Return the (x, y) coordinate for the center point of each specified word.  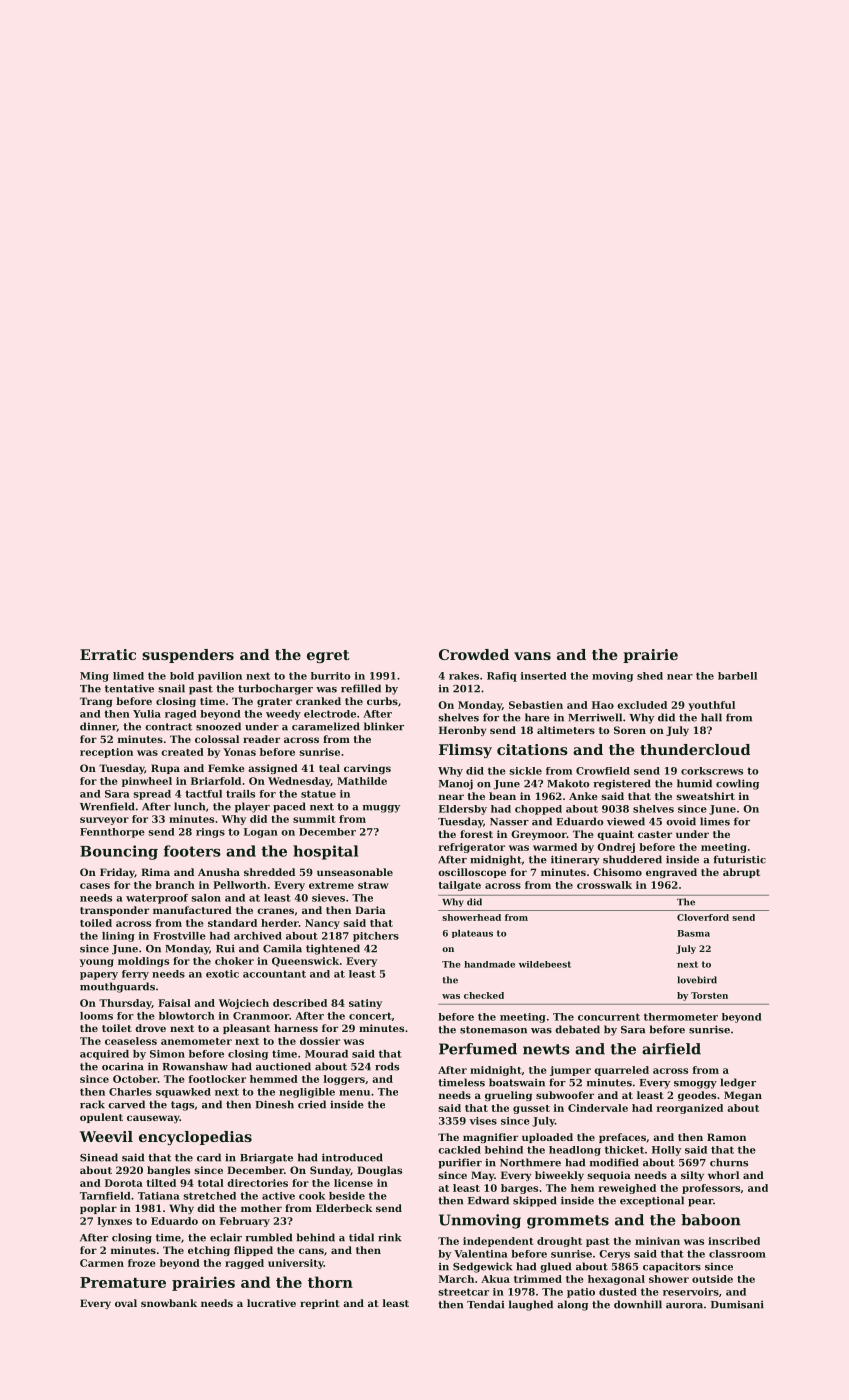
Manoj (456, 784)
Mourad (326, 1054)
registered (622, 784)
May (482, 1176)
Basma (693, 933)
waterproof (157, 899)
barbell (737, 676)
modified (614, 1162)
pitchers (376, 937)
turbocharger (275, 689)
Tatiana (159, 1196)
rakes (464, 676)
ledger (738, 1083)
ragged (244, 1264)
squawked (183, 1093)
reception (106, 753)
